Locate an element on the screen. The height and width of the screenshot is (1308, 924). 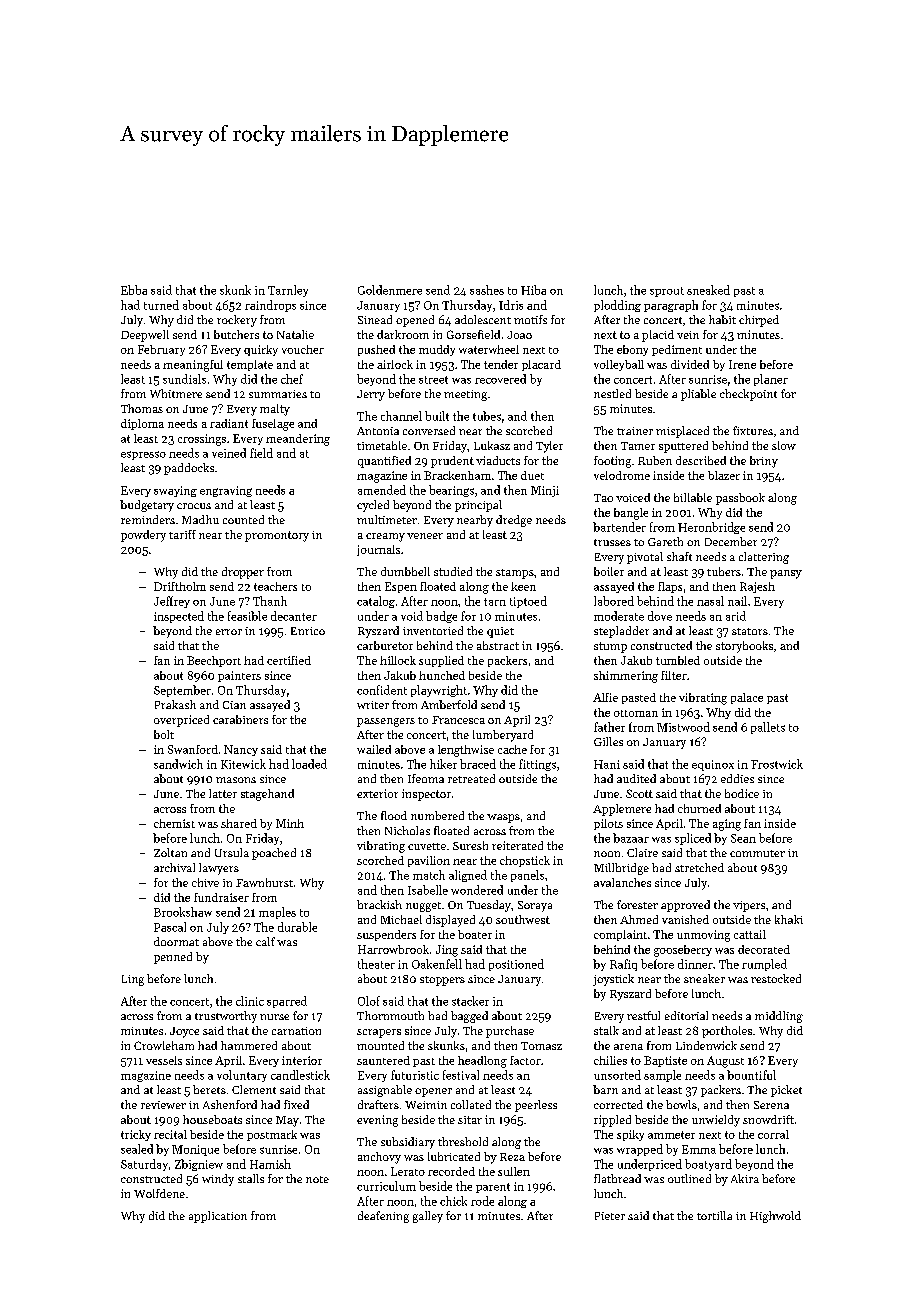
equinox is located at coordinates (713, 765).
